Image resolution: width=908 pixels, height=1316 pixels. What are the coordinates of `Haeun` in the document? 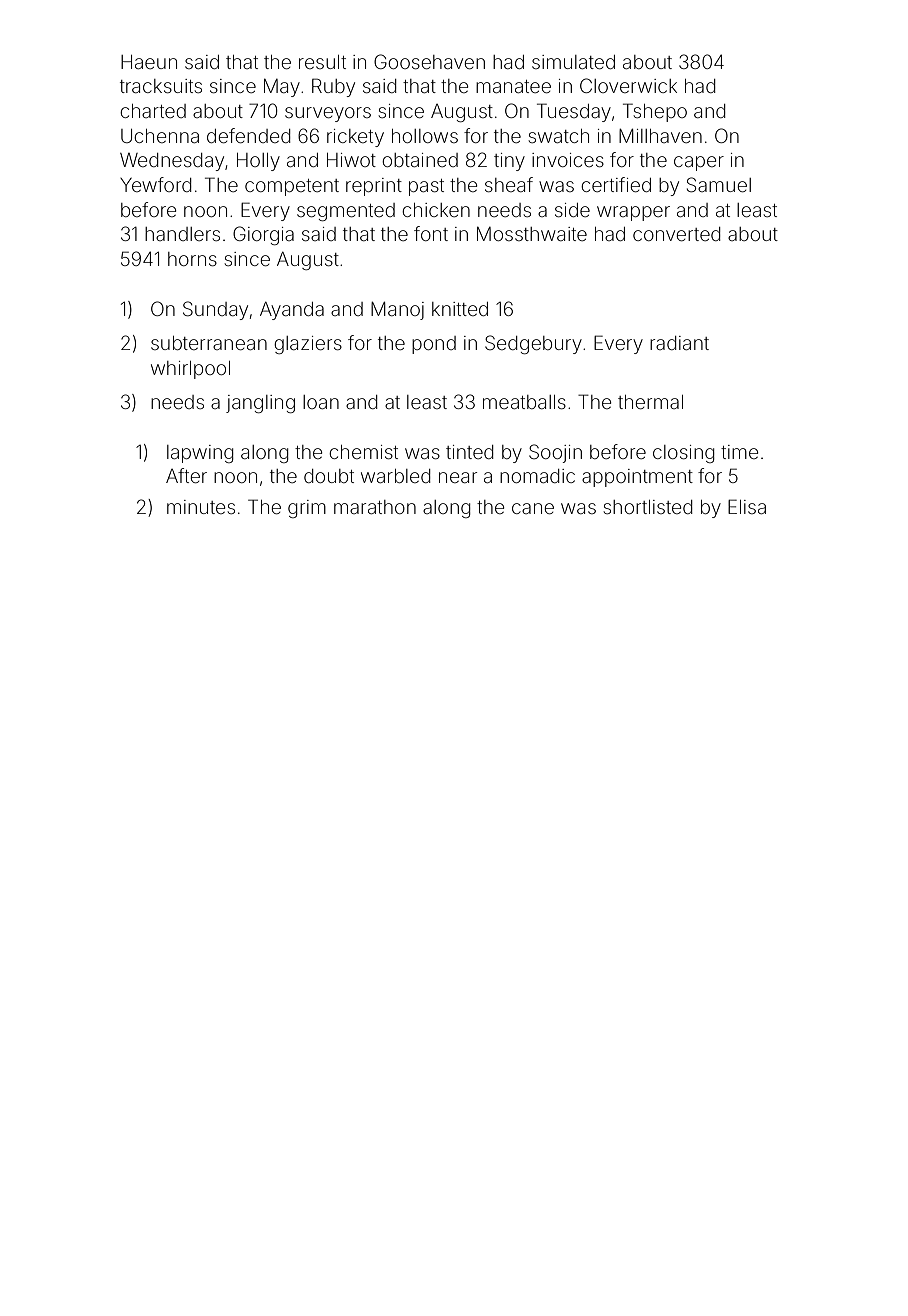 It's located at (149, 62).
